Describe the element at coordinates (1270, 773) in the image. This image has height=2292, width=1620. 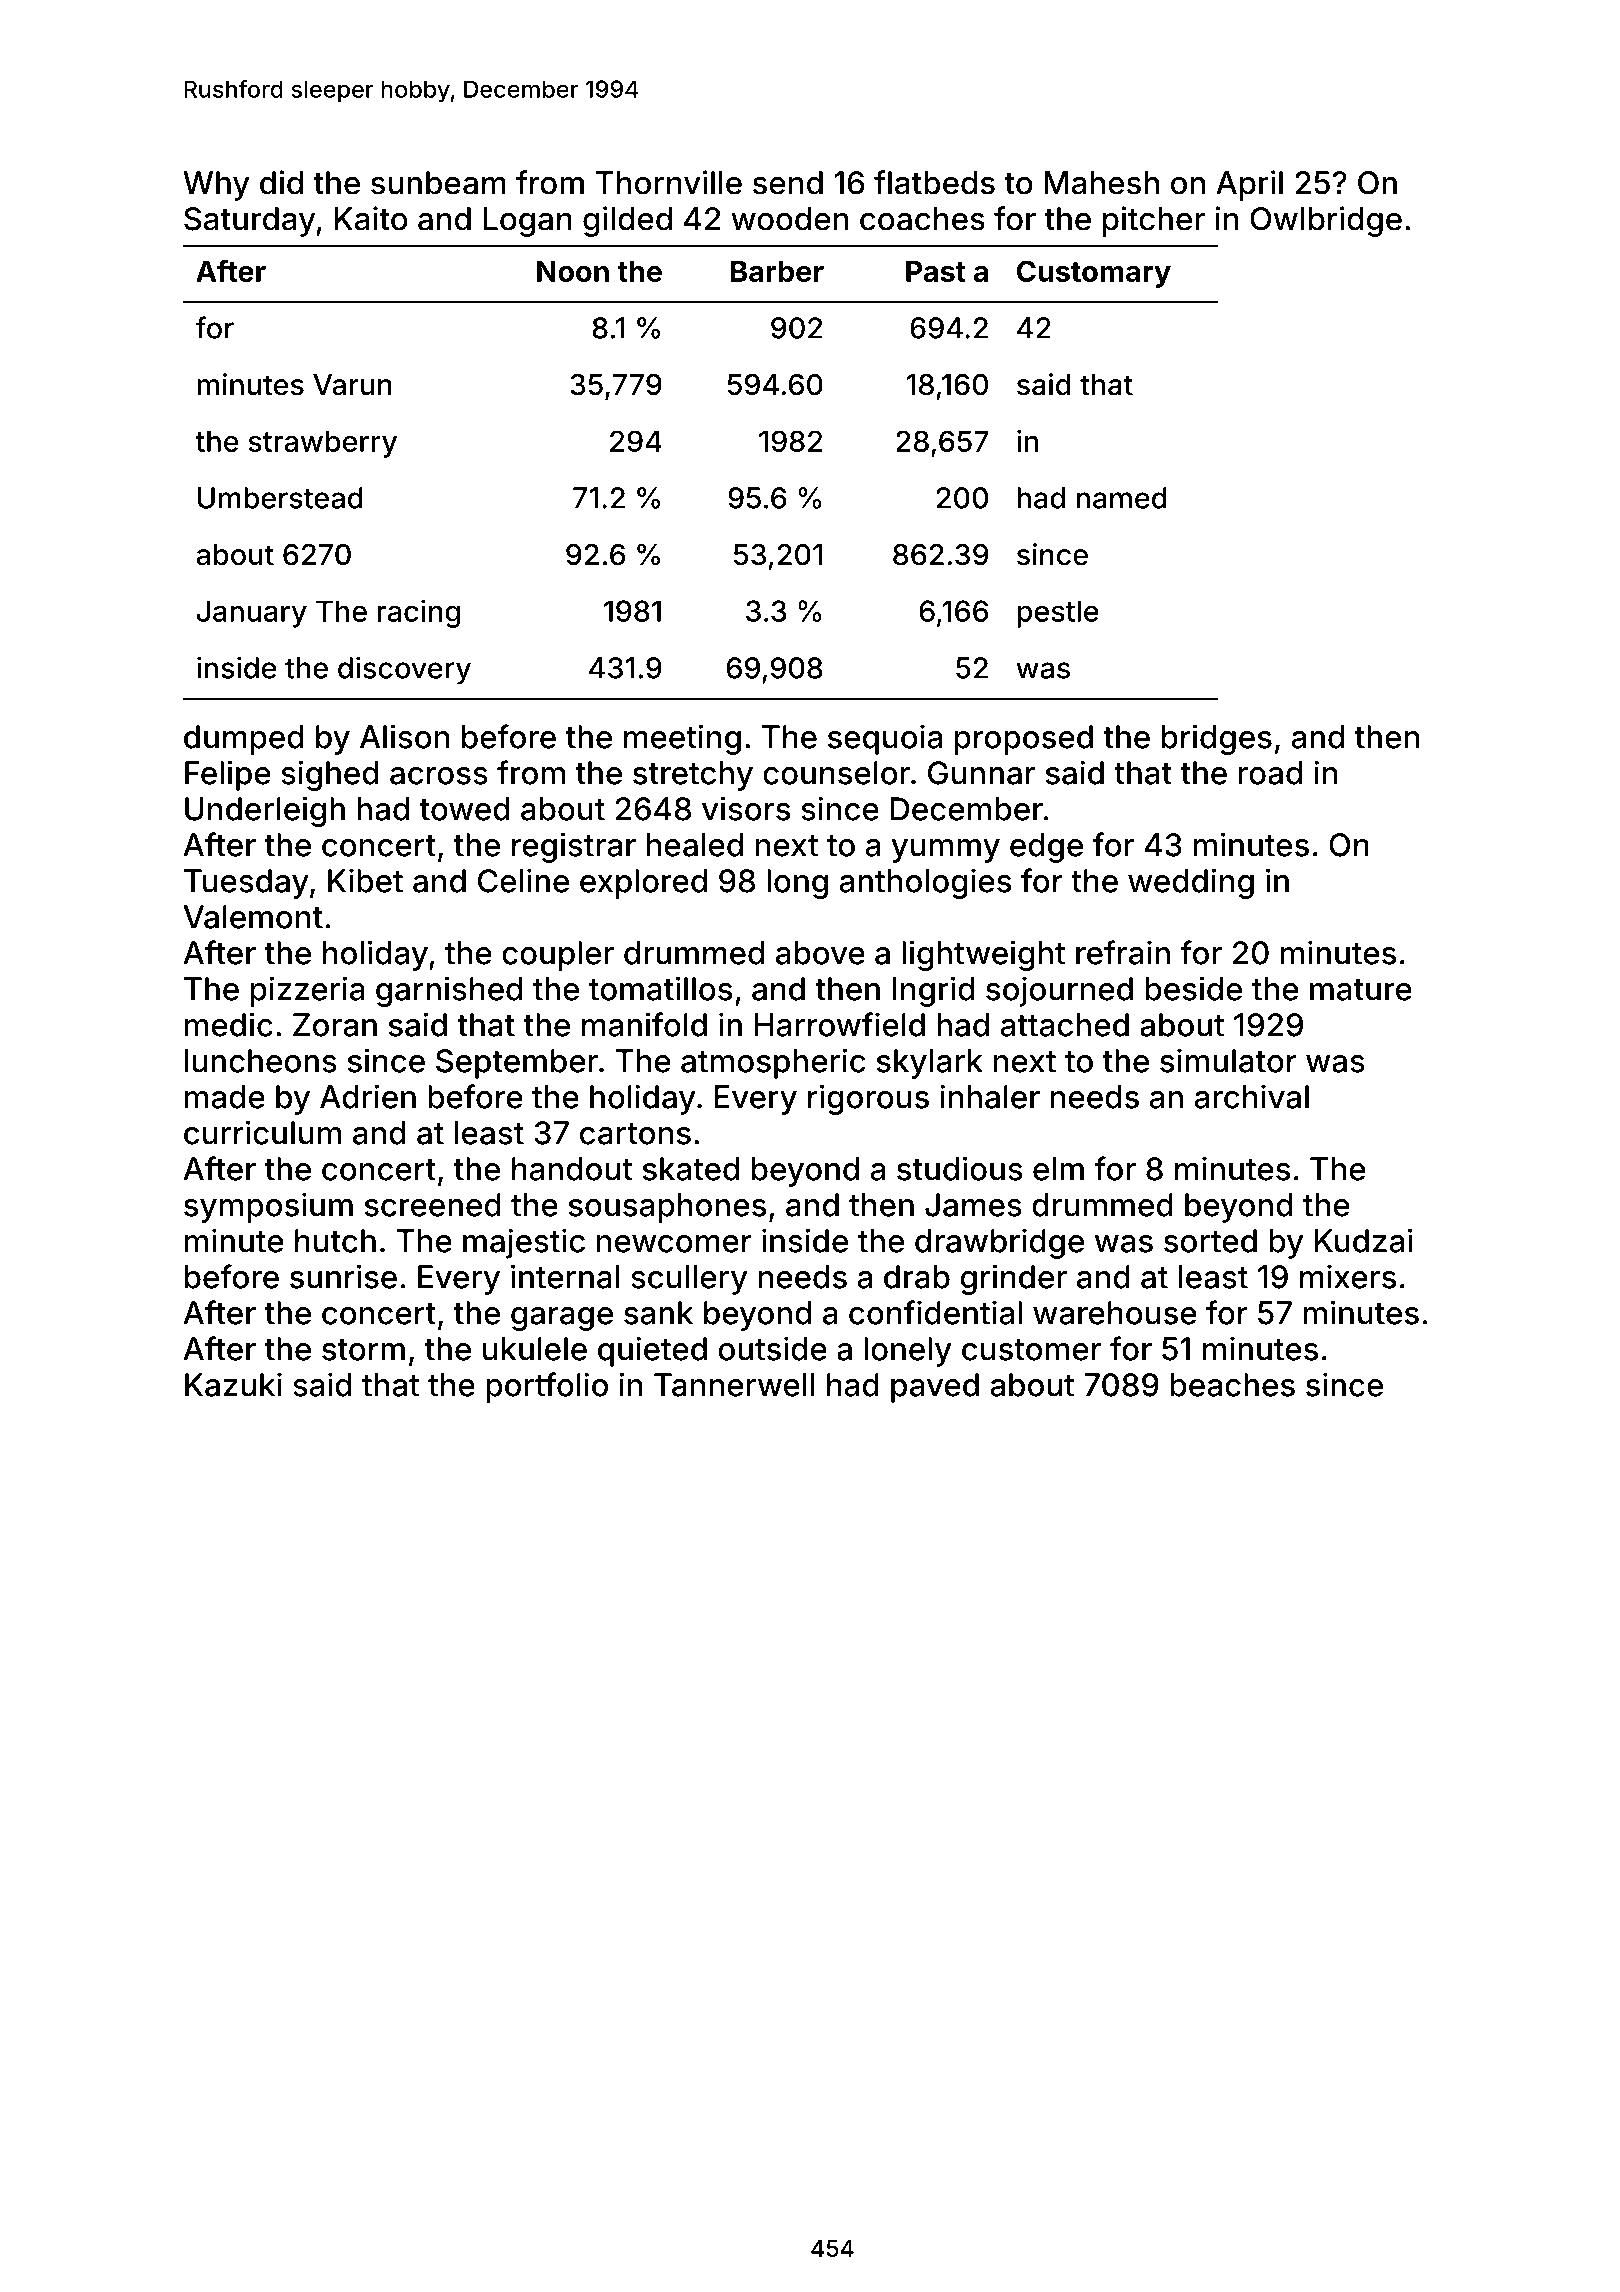
I see `road` at that location.
